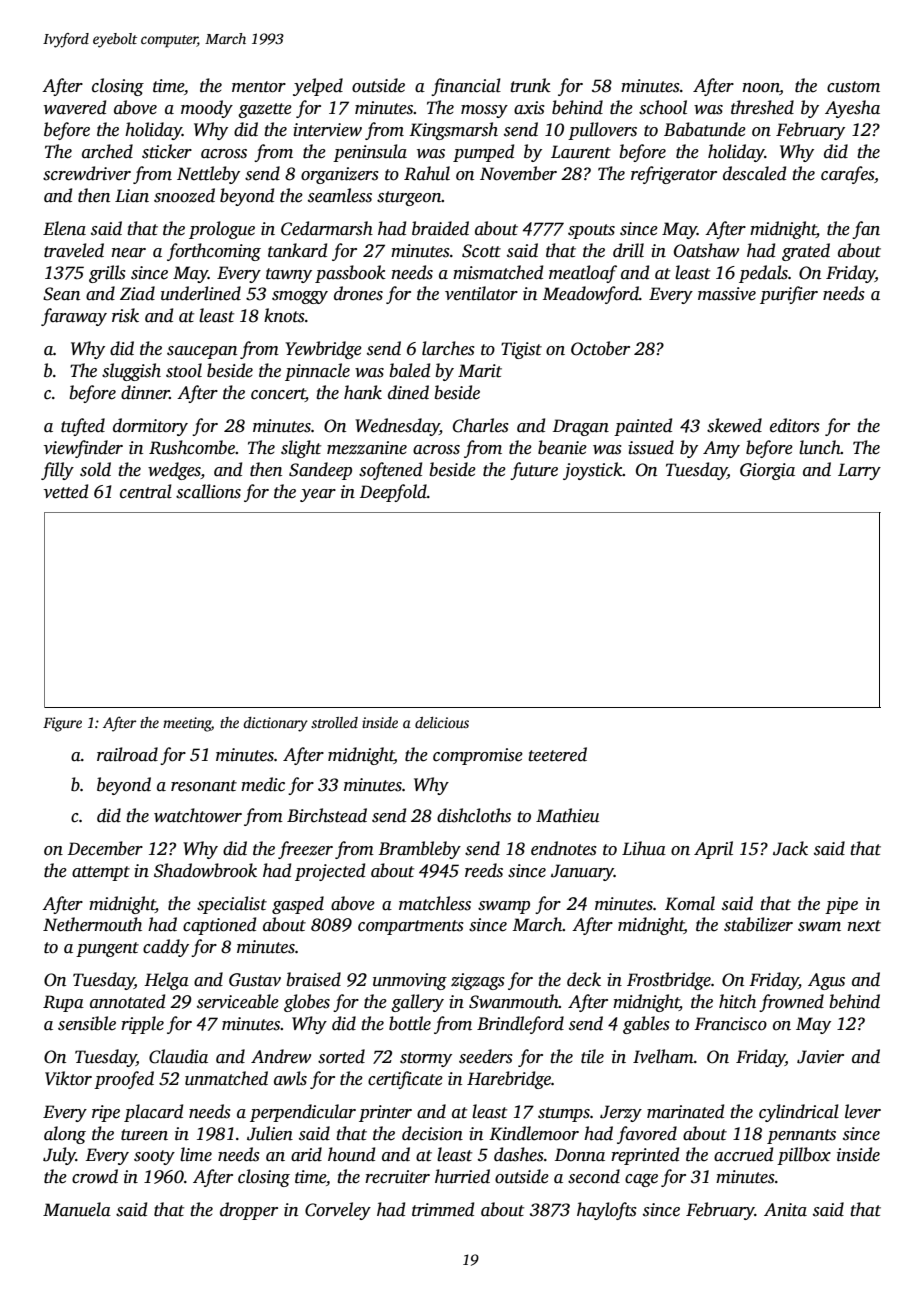  Describe the element at coordinates (59, 1156) in the screenshot. I see `July` at that location.
